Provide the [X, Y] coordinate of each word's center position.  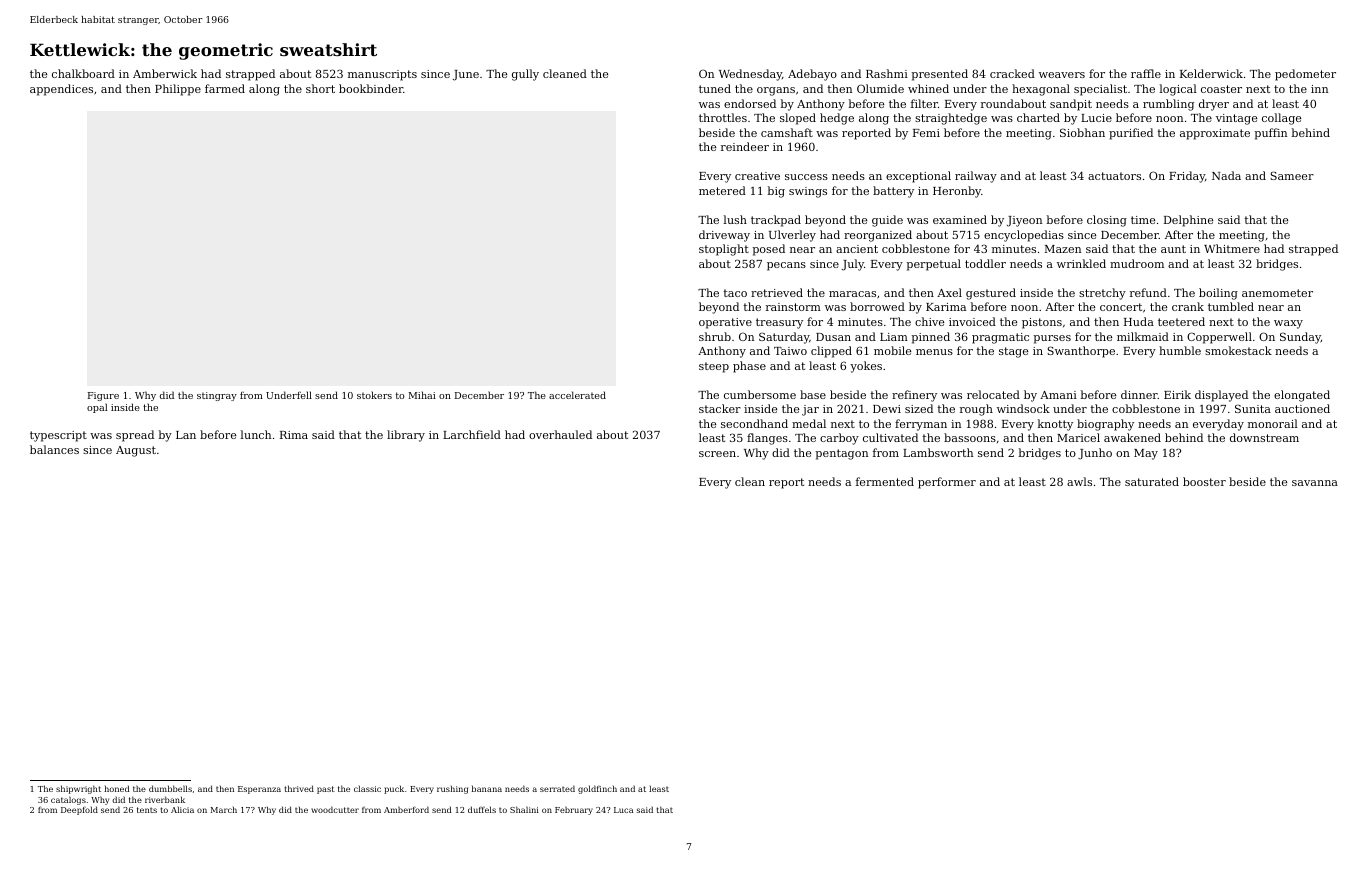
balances [54, 449]
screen [717, 454]
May [1146, 454]
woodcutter [335, 809]
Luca [623, 810]
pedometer [1305, 75]
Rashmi [887, 73]
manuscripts [382, 75]
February [574, 810]
